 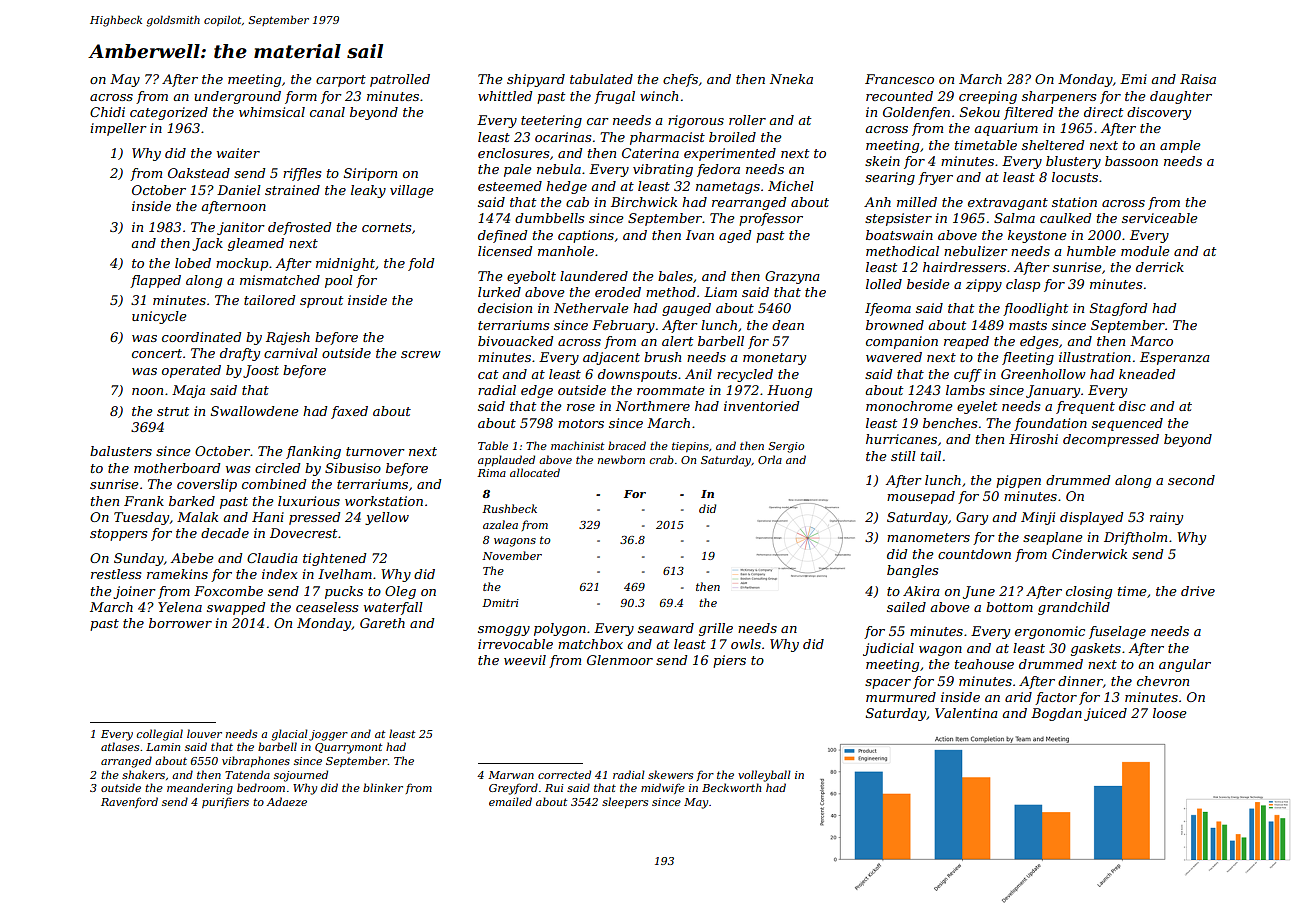 What do you see at coordinates (1018, 481) in the document?
I see `pigpen` at bounding box center [1018, 481].
